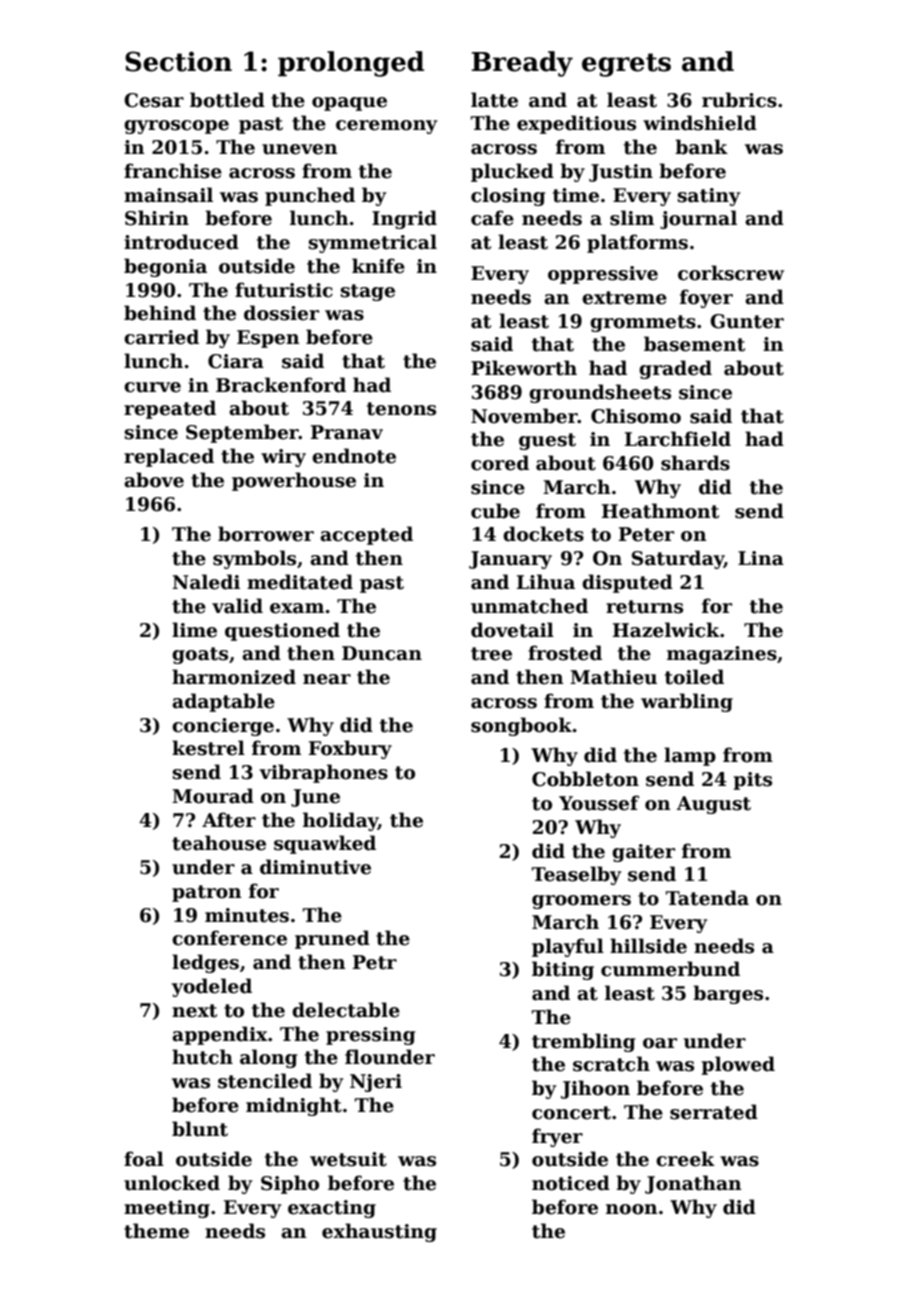 The width and height of the page is (908, 1316). Describe the element at coordinates (178, 61) in the page. I see `Section` at that location.
